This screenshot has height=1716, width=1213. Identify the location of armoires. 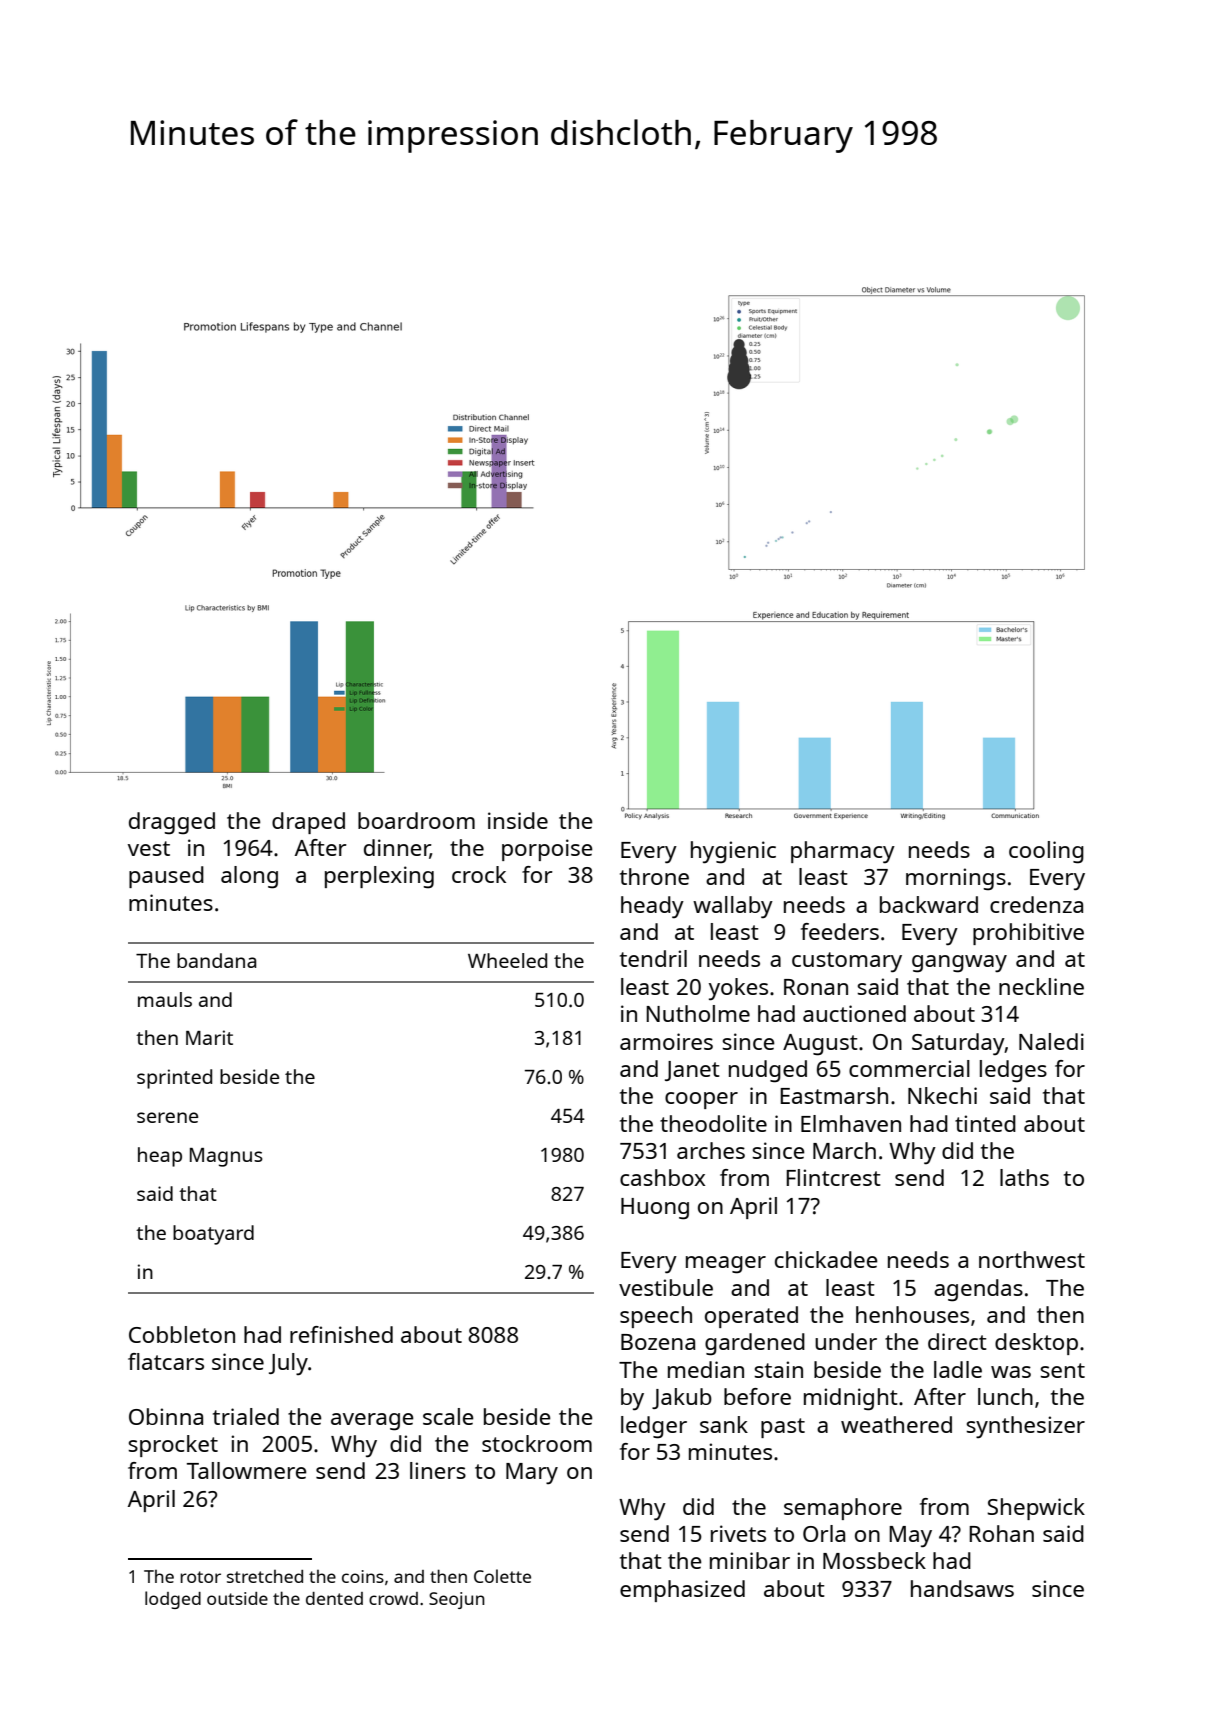
(666, 1041).
